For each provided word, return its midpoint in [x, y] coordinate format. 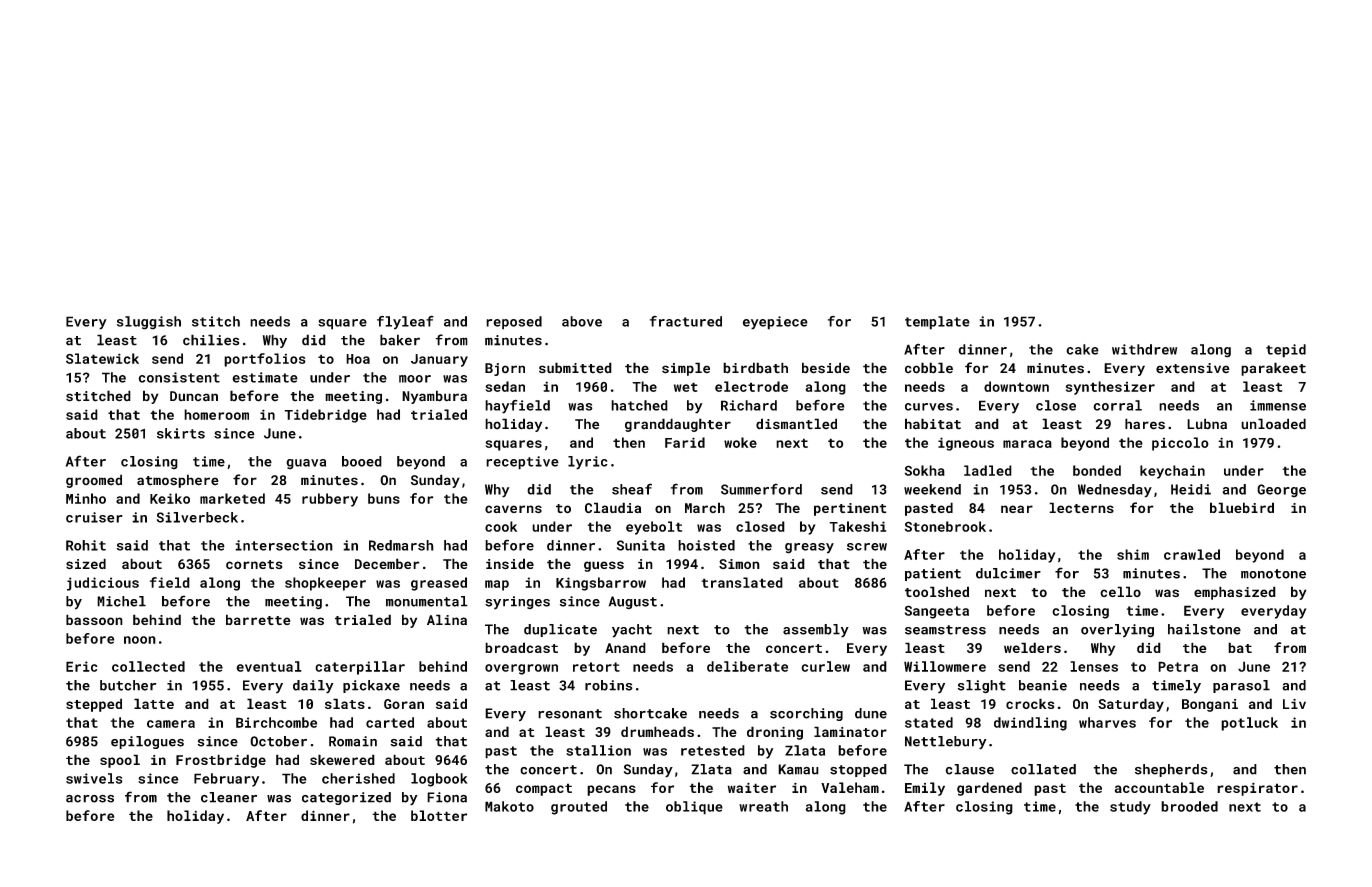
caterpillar [360, 668]
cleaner [229, 797]
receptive [522, 463]
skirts [181, 433]
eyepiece [775, 323]
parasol [1241, 686]
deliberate [747, 666]
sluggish [149, 323]
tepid [1286, 351]
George [1281, 491]
